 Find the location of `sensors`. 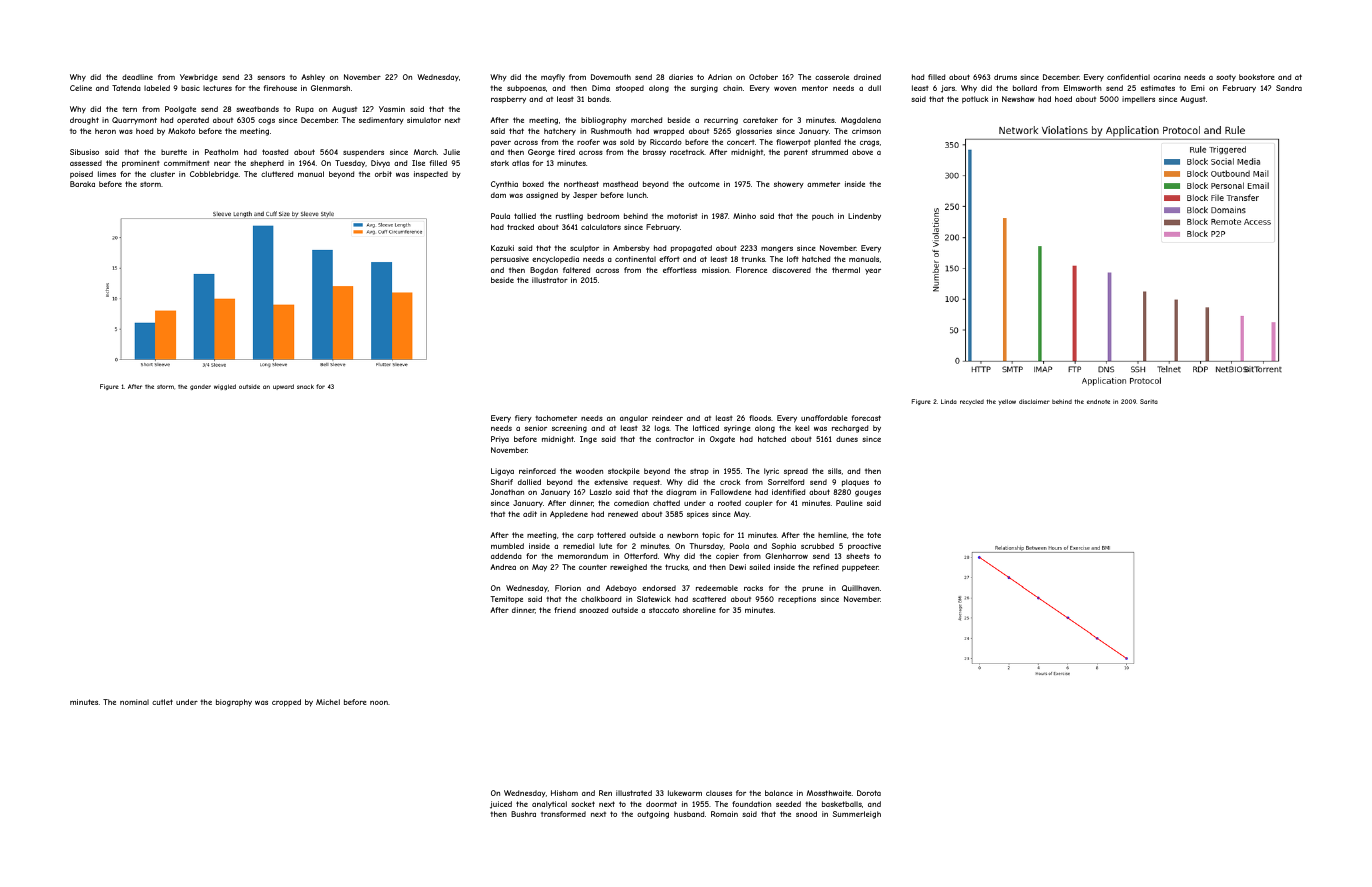

sensors is located at coordinates (271, 78).
